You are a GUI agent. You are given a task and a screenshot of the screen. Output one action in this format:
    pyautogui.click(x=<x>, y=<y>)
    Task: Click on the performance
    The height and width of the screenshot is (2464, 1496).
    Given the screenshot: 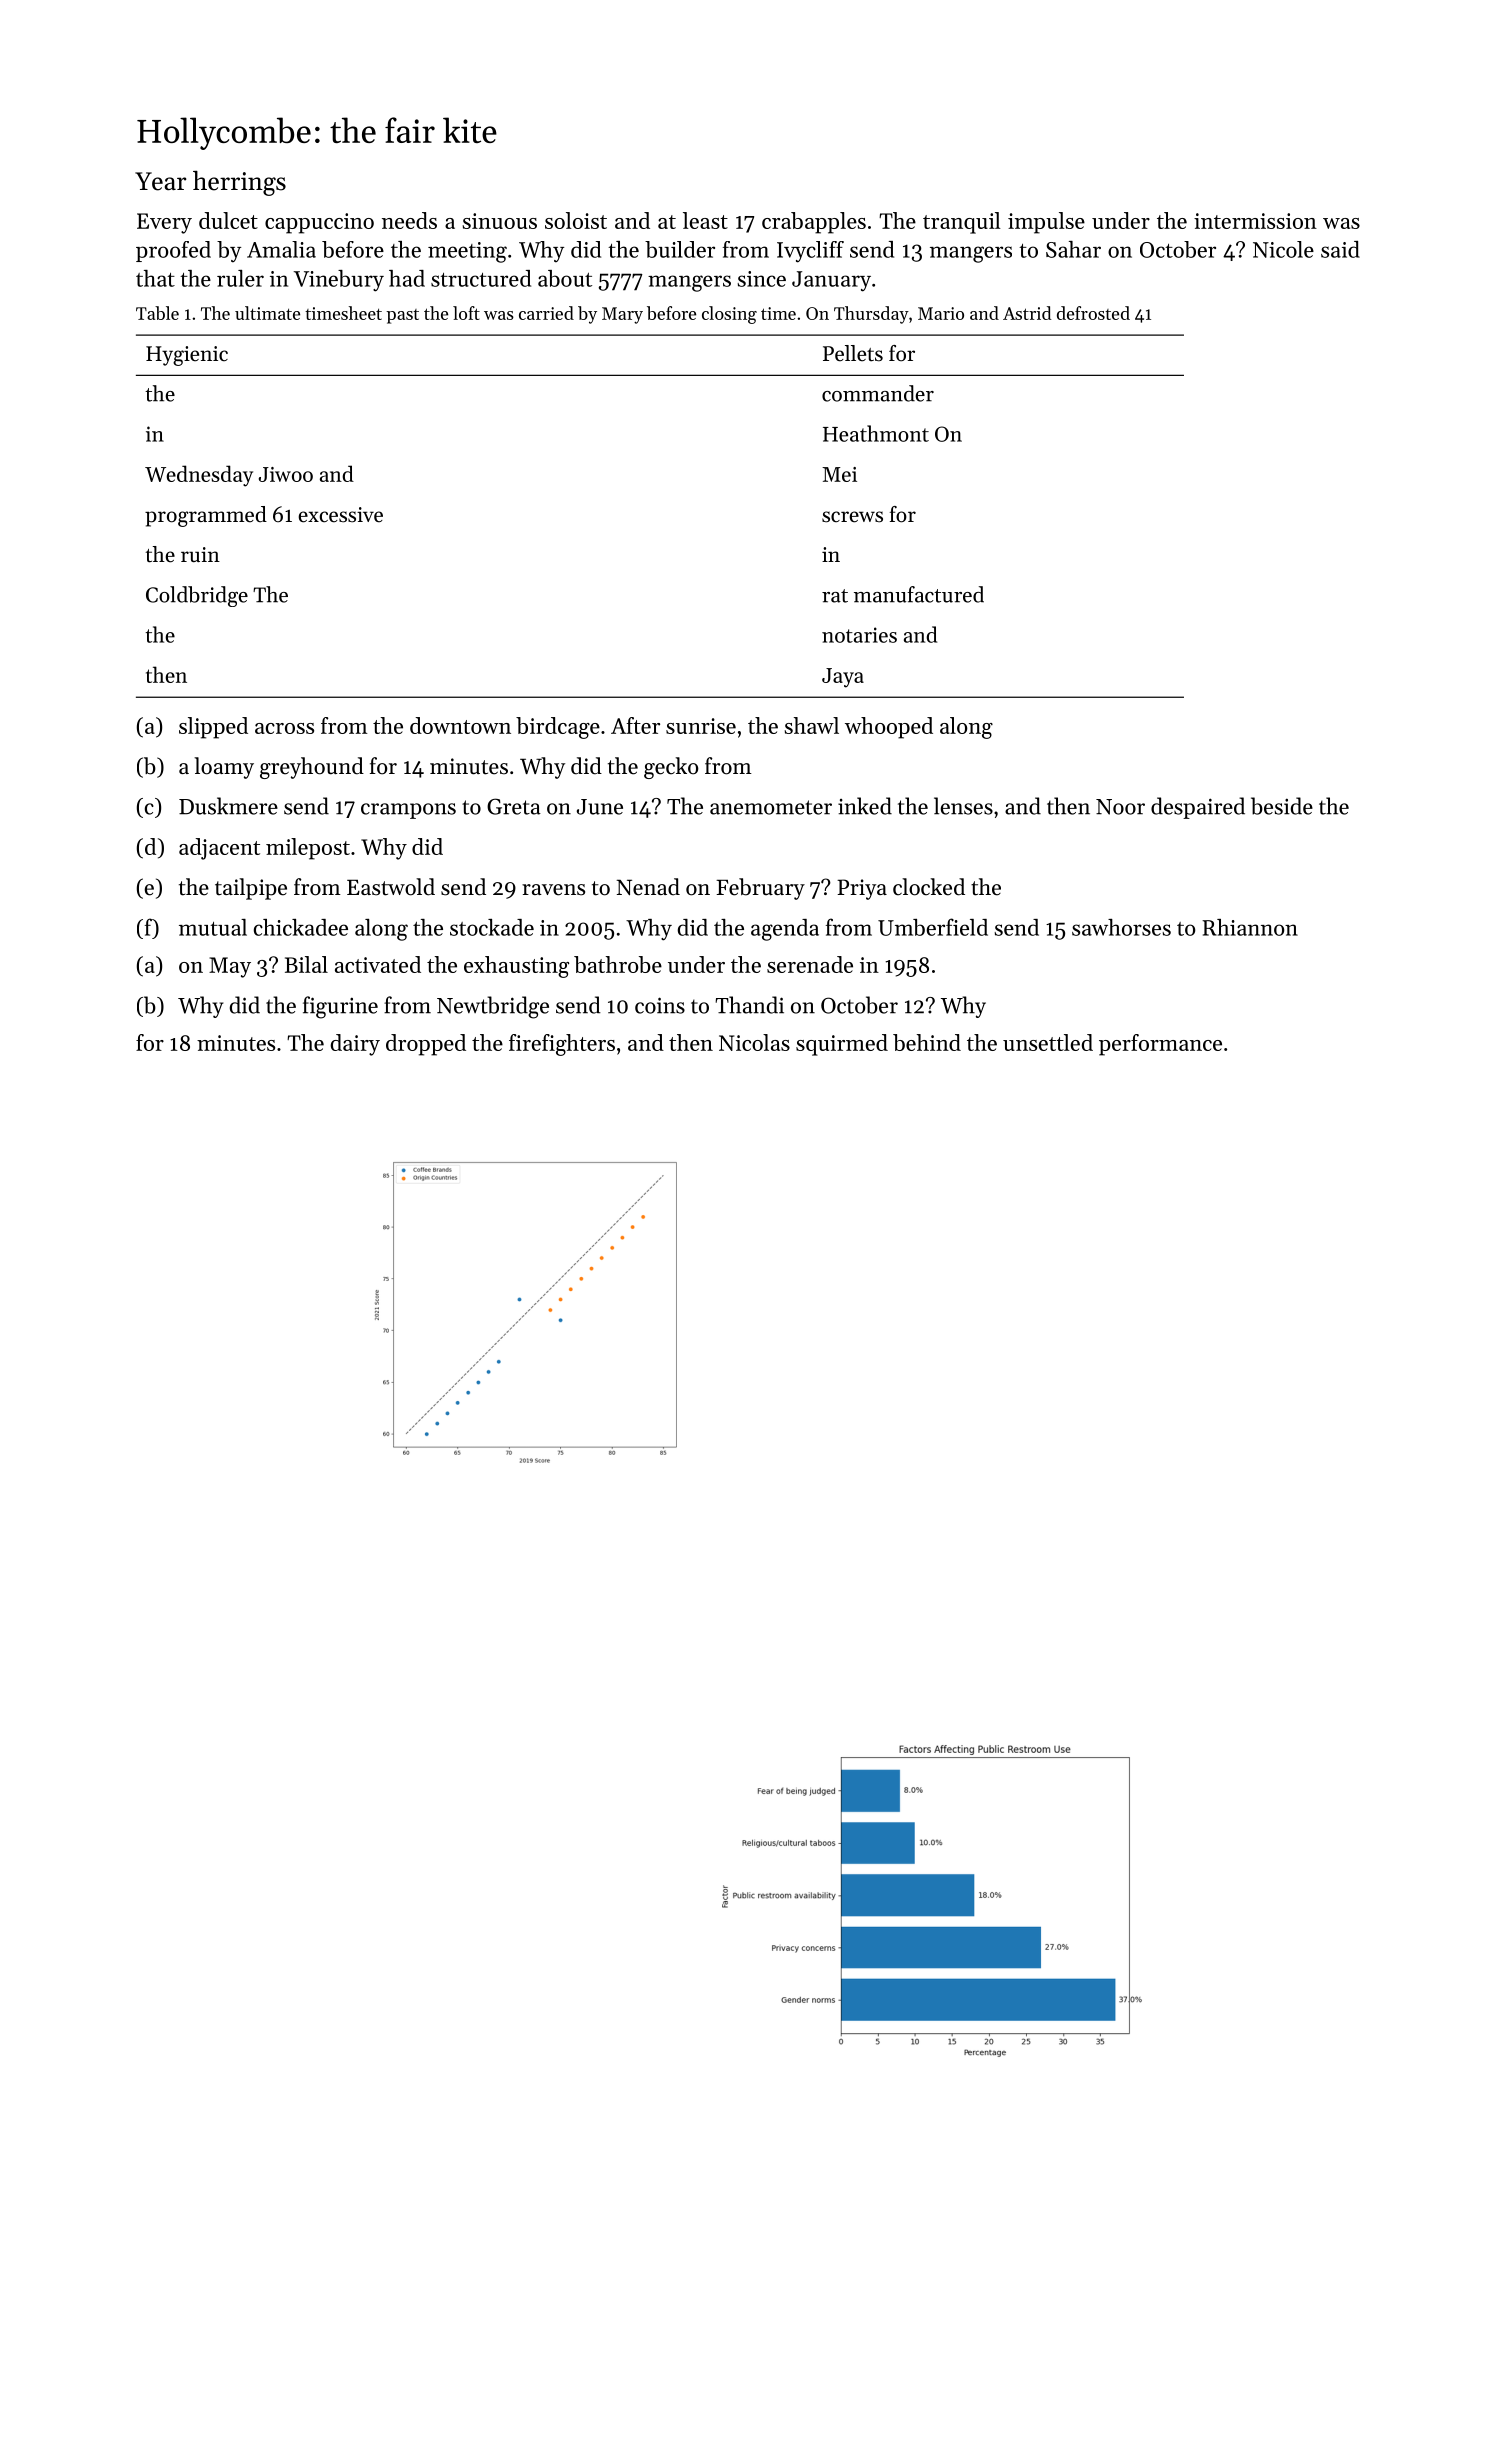 What is the action you would take?
    pyautogui.click(x=1160, y=1045)
